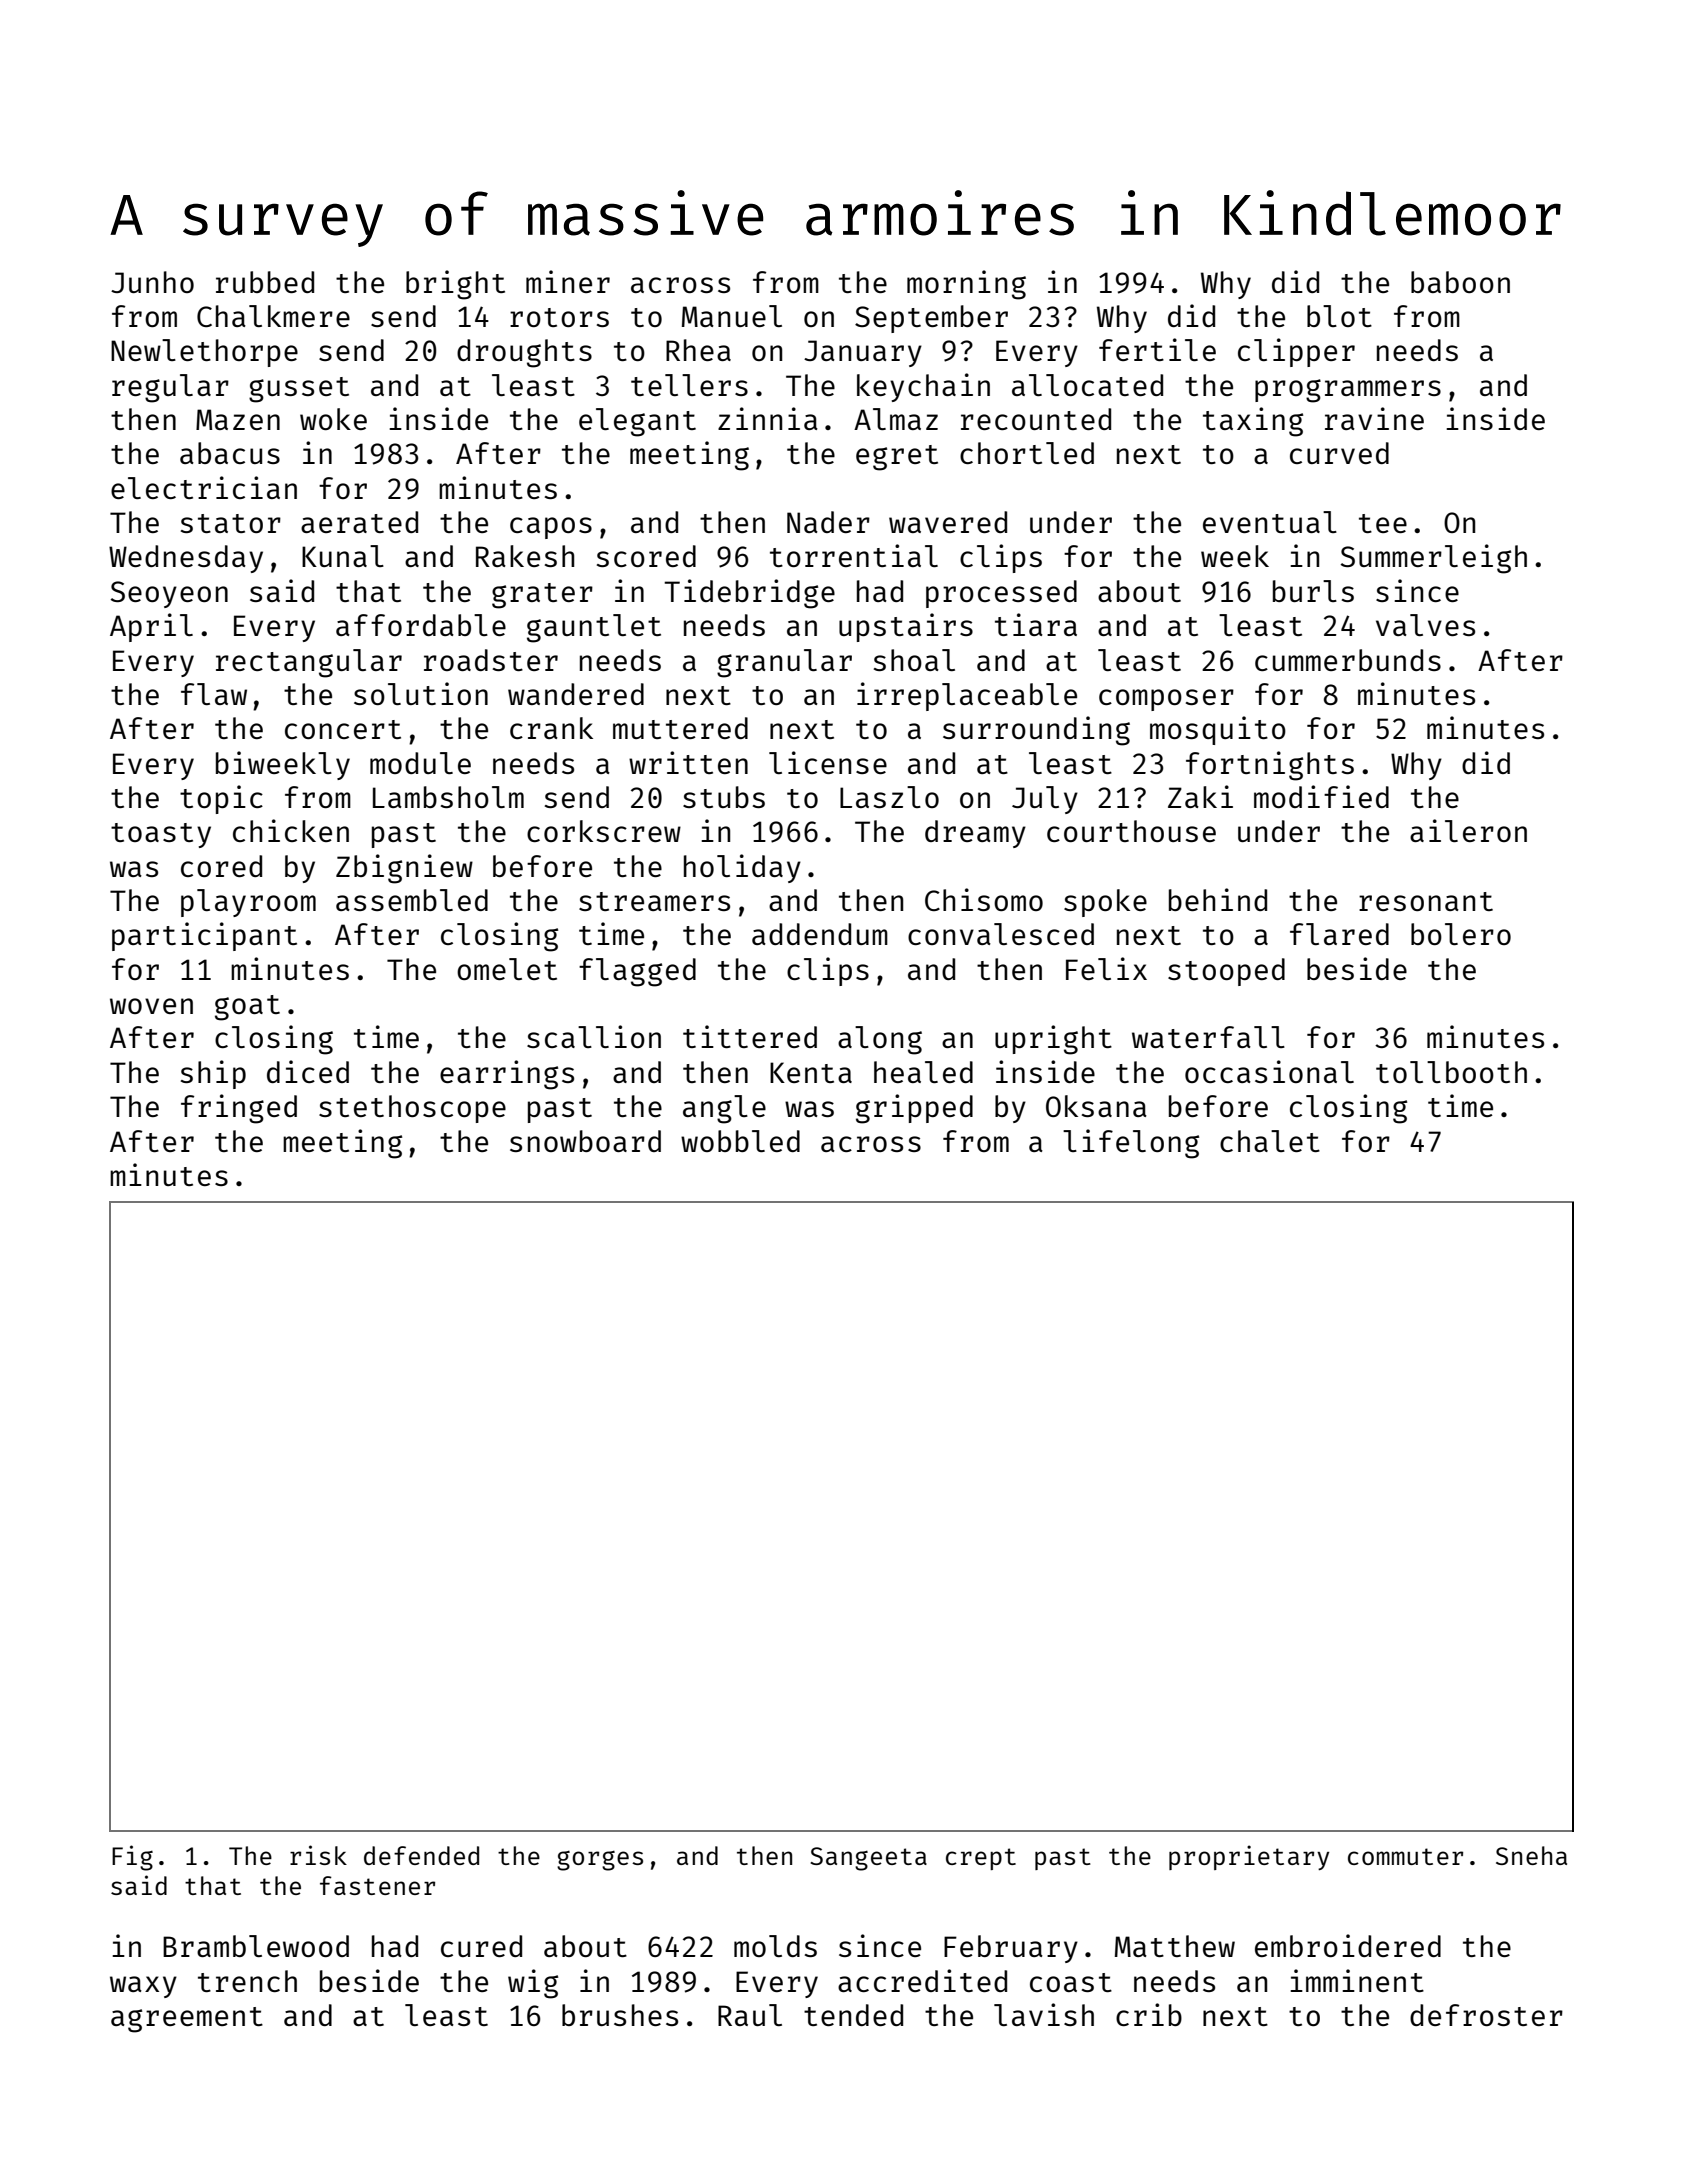 The width and height of the screenshot is (1683, 2178). What do you see at coordinates (740, 1141) in the screenshot?
I see `wobbled` at bounding box center [740, 1141].
